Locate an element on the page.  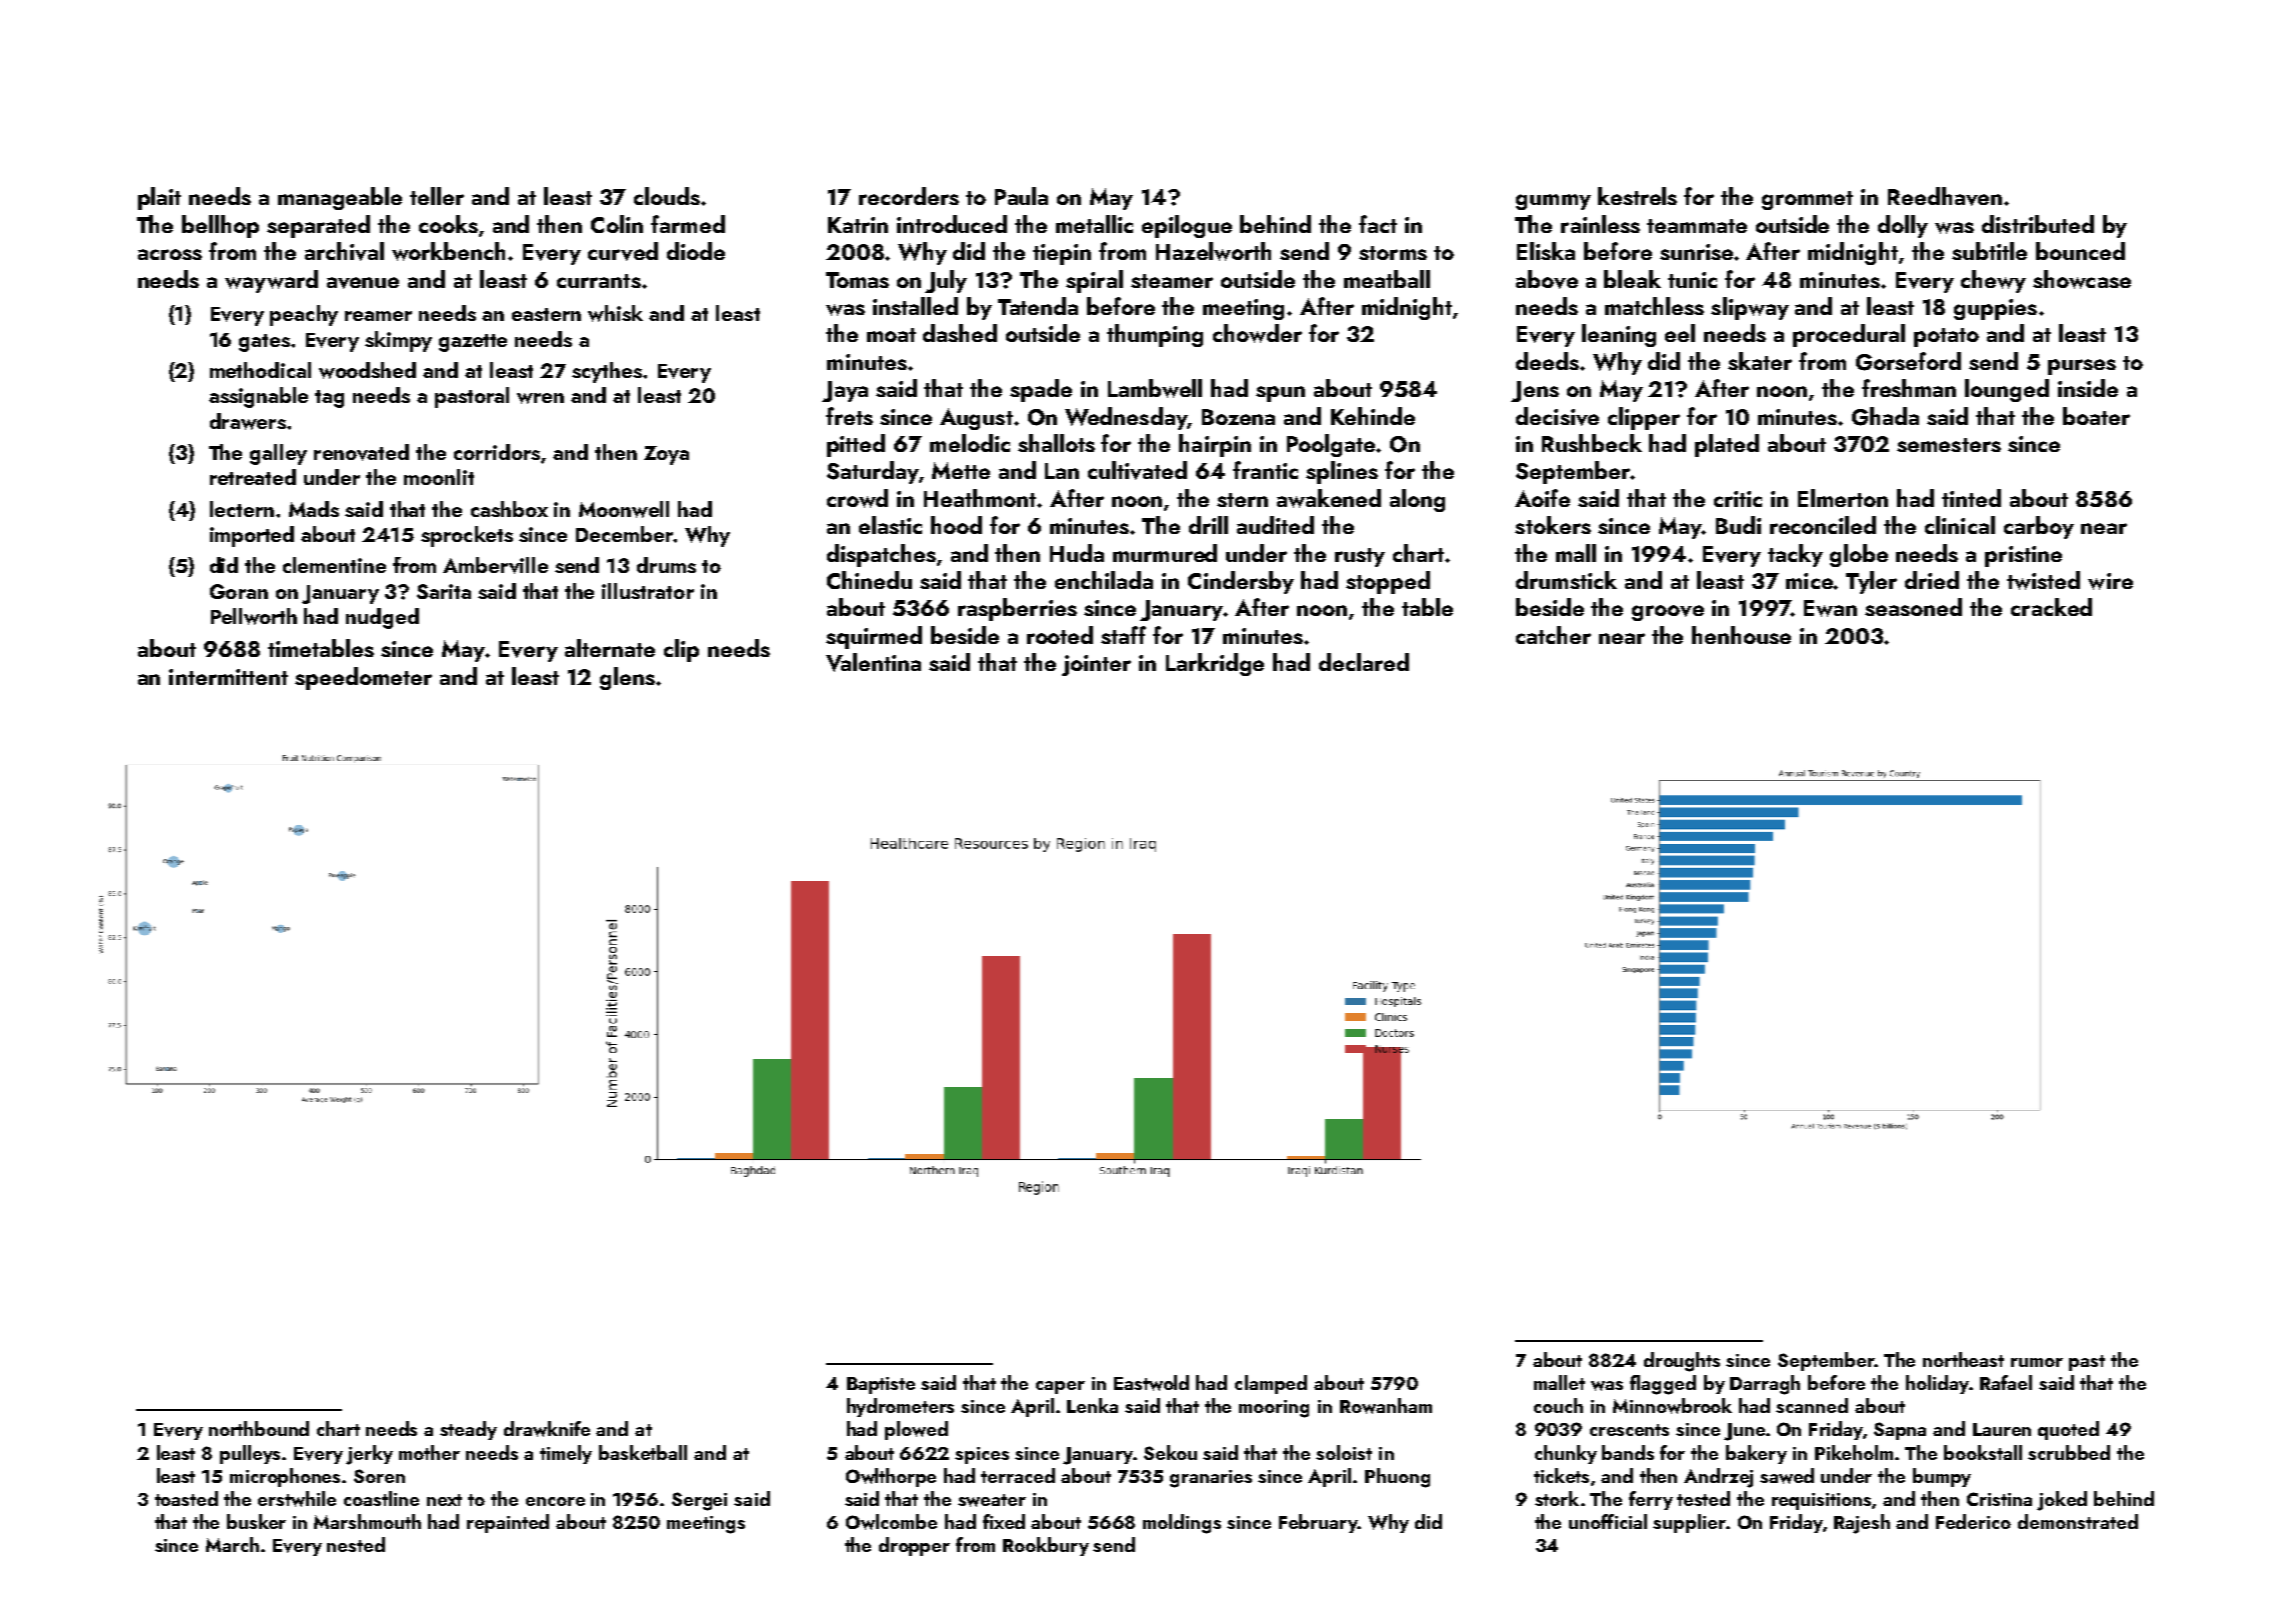
nested is located at coordinates (356, 1544).
